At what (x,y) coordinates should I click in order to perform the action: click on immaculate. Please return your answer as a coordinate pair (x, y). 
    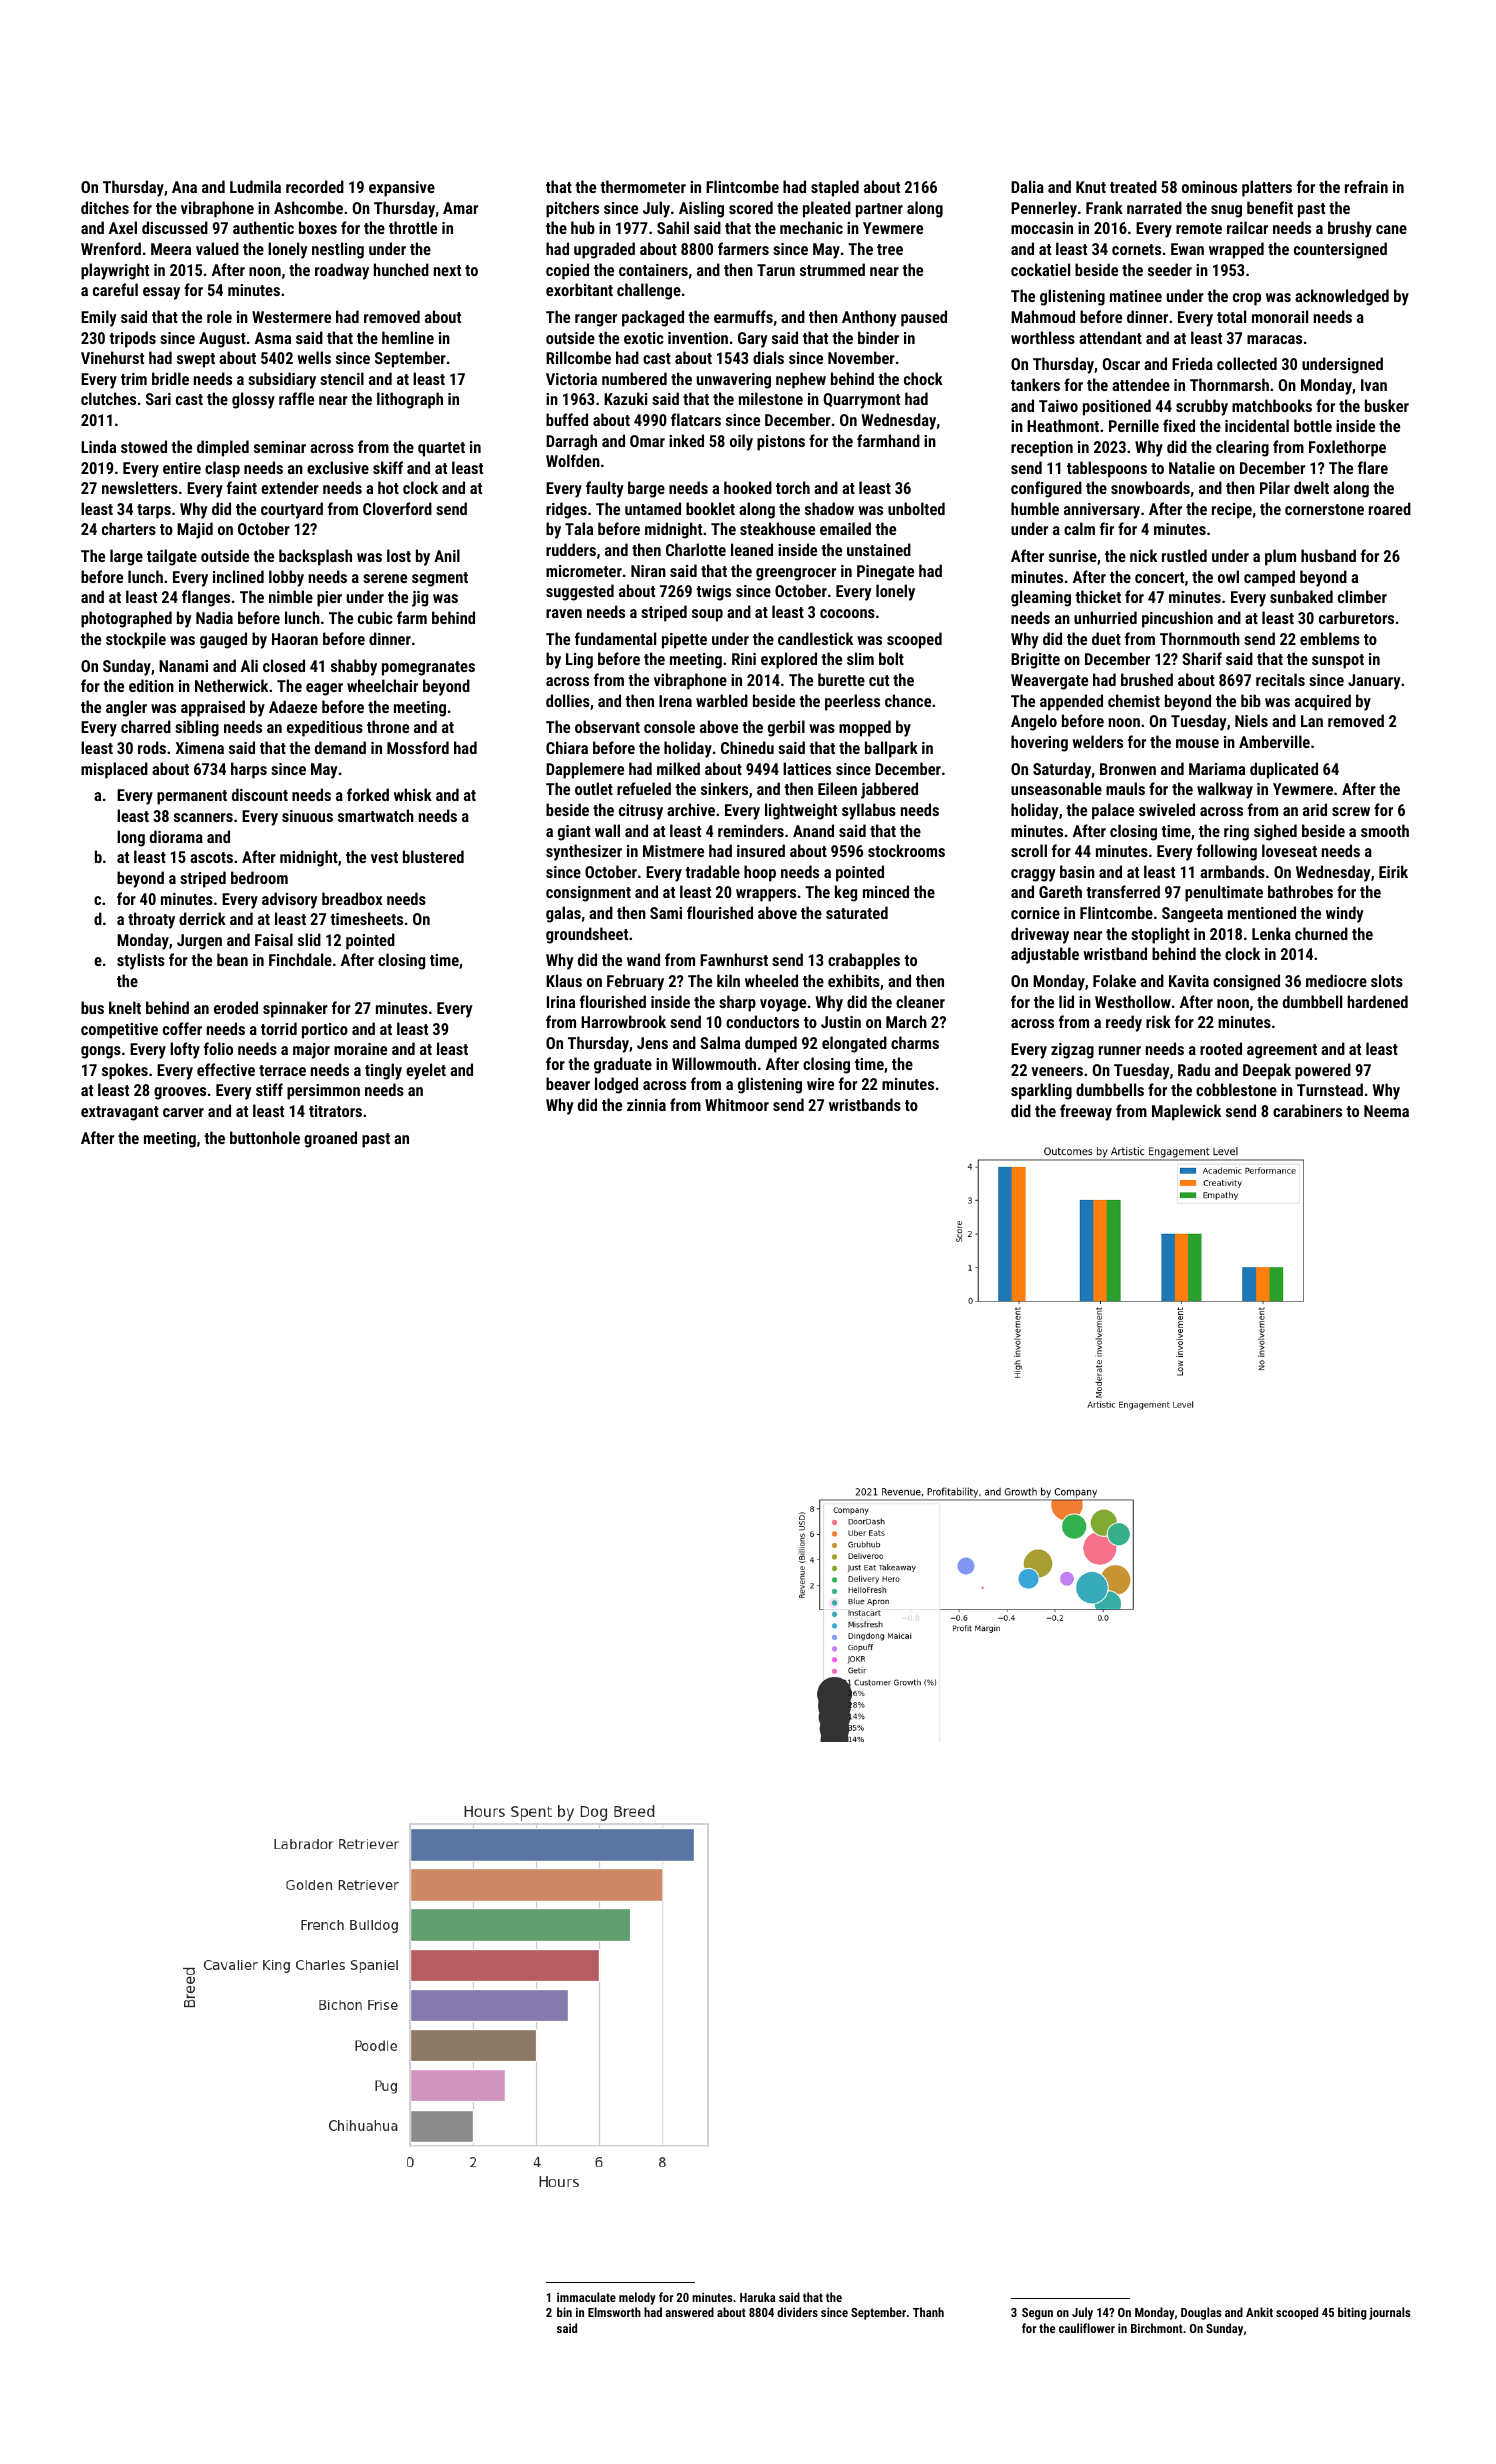
    Looking at the image, I should click on (586, 2297).
